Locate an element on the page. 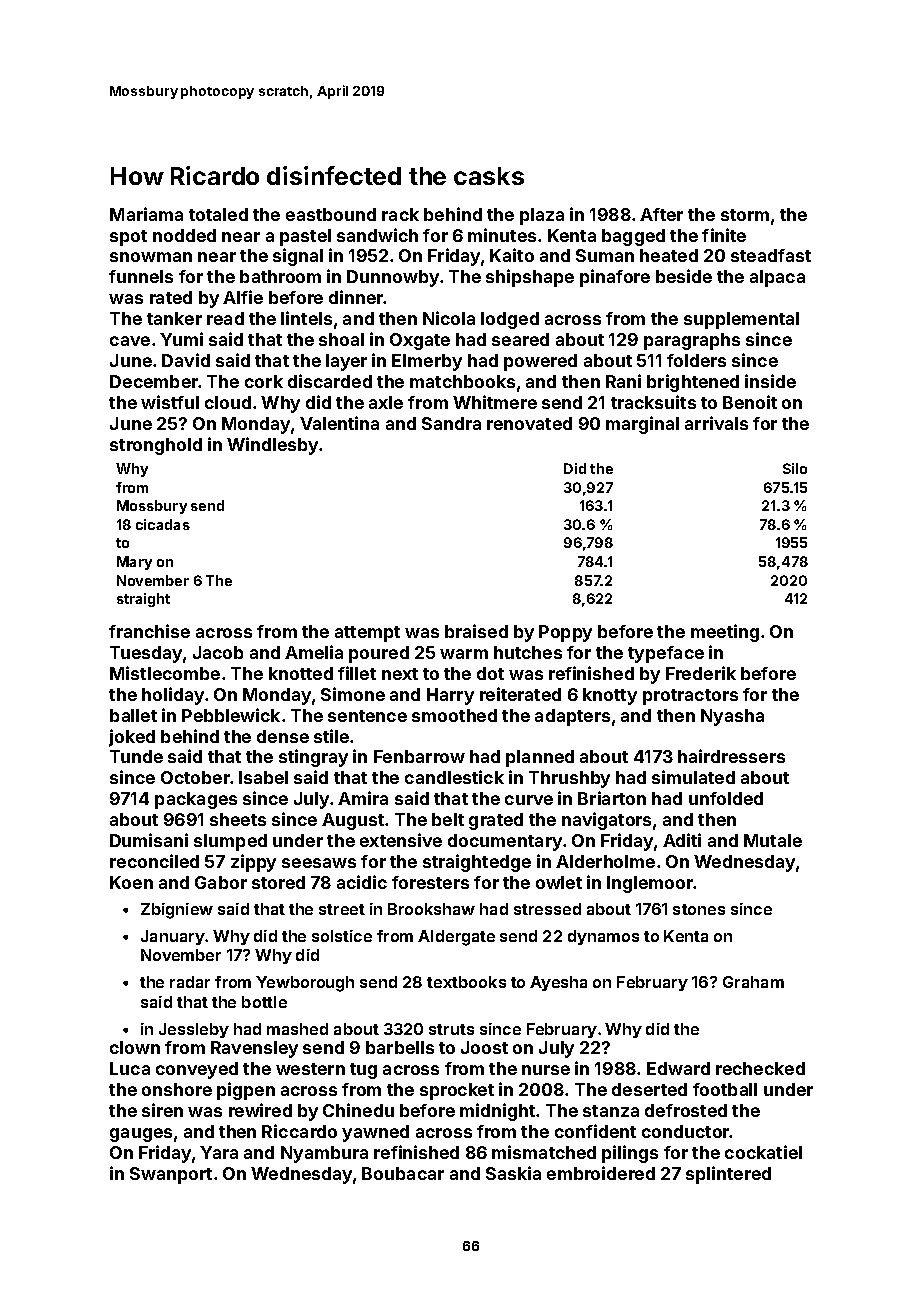  spot is located at coordinates (128, 238).
